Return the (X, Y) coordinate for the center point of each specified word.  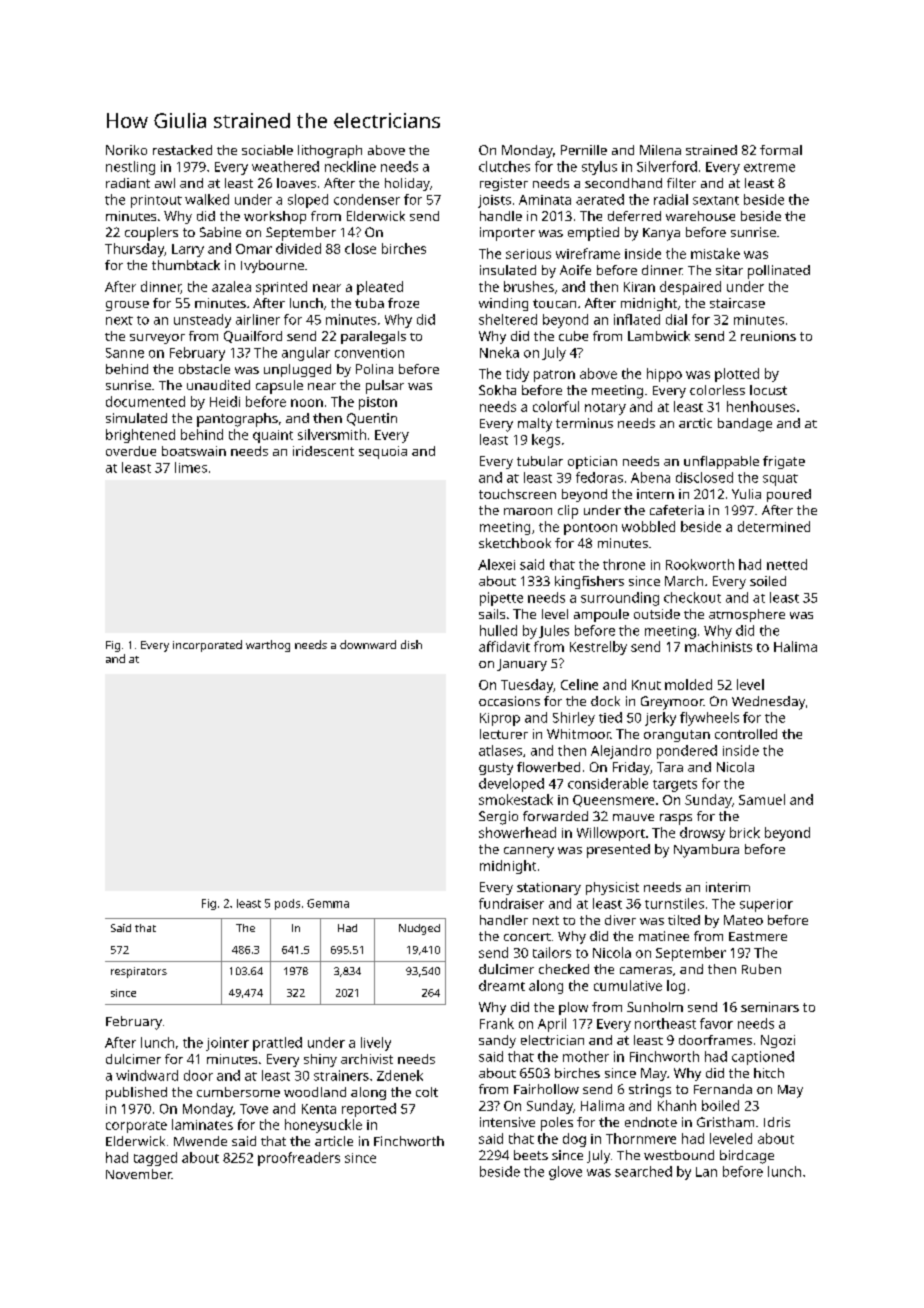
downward (368, 644)
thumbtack (186, 265)
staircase (737, 303)
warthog (268, 646)
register (504, 184)
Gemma (328, 903)
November (138, 1174)
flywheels (709, 719)
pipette (501, 599)
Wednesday (768, 703)
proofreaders (299, 1159)
